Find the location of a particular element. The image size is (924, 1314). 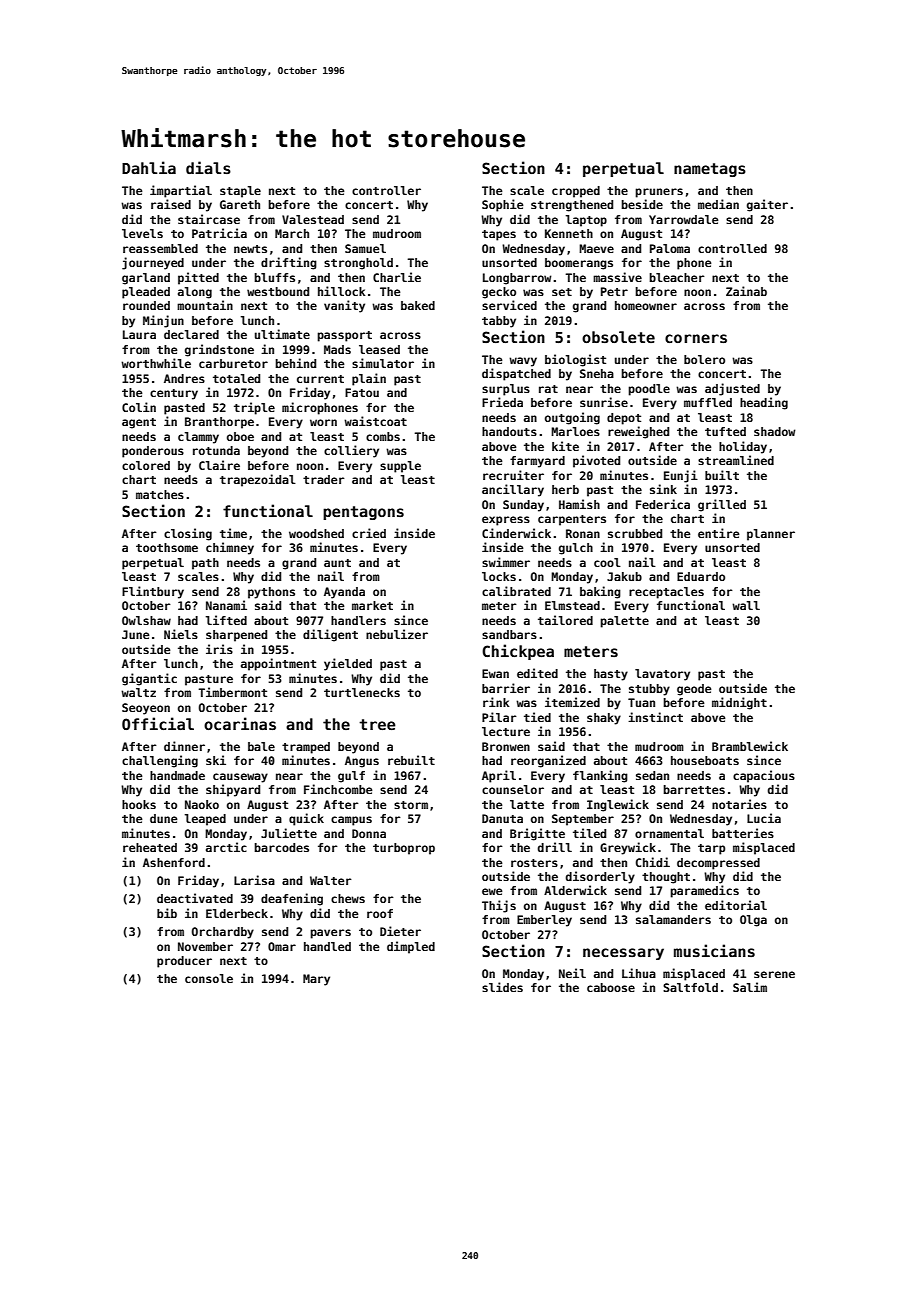

pythons is located at coordinates (271, 593).
